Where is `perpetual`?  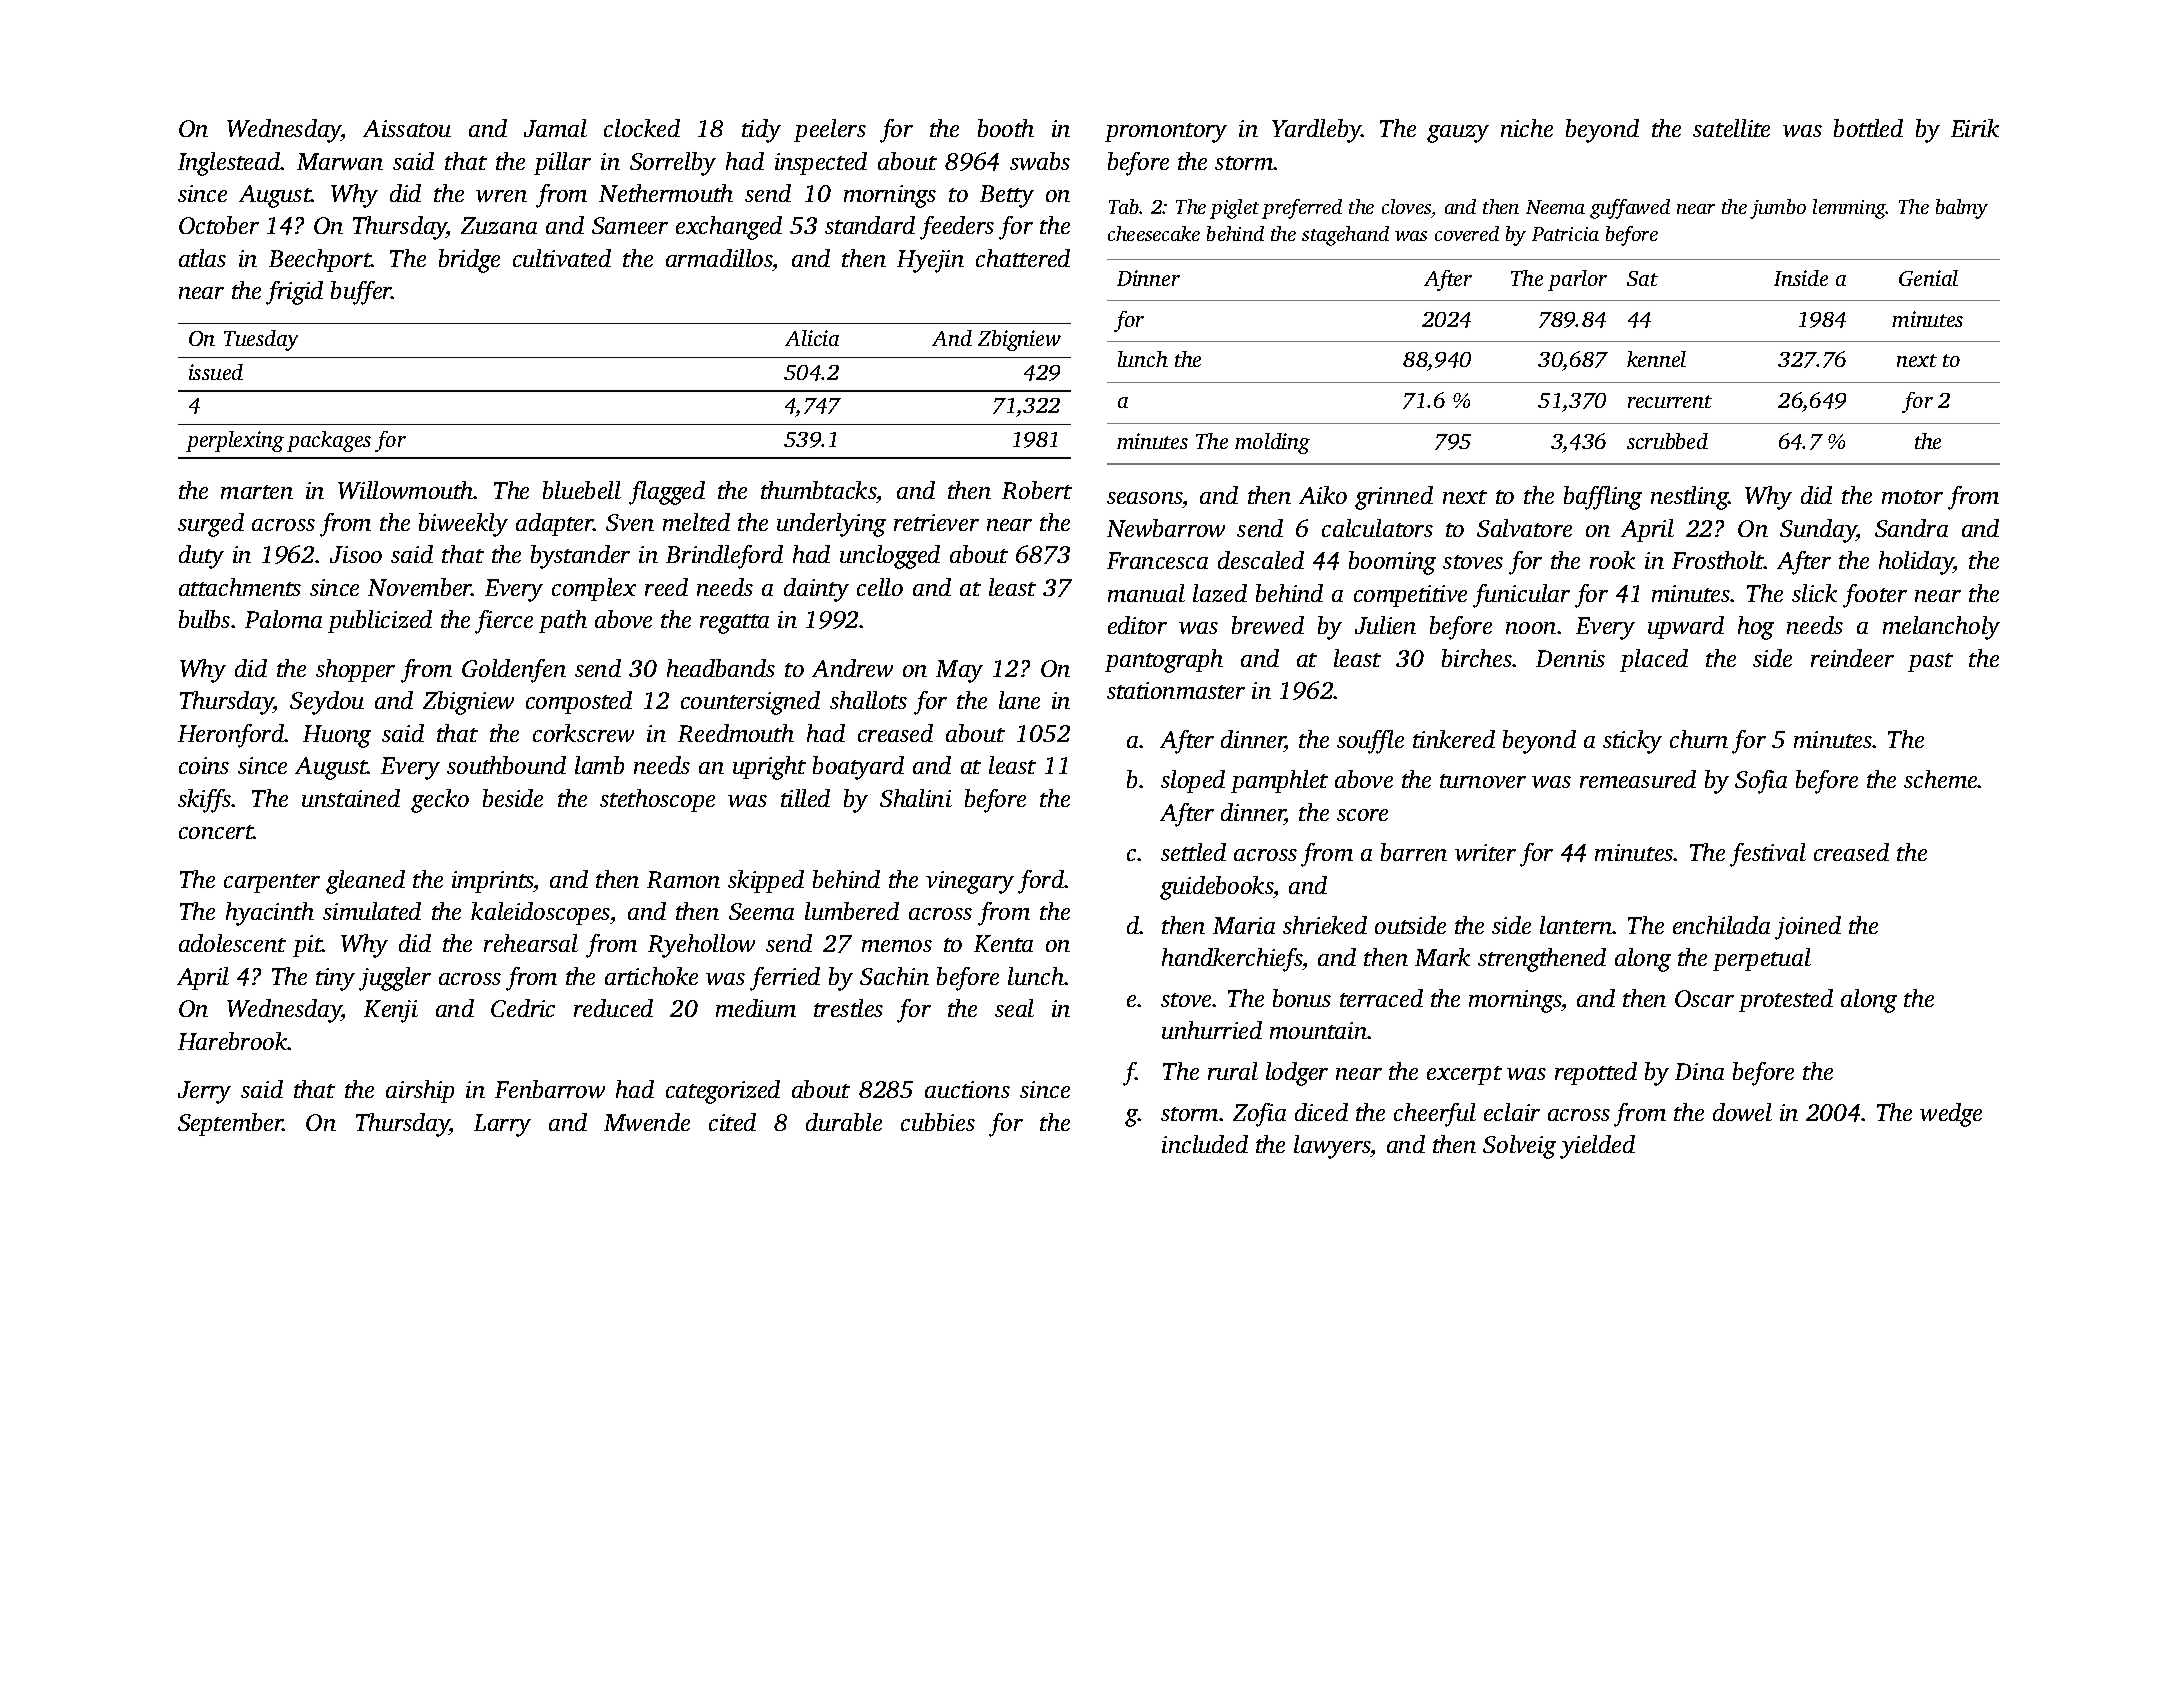
perpetual is located at coordinates (1762, 959).
